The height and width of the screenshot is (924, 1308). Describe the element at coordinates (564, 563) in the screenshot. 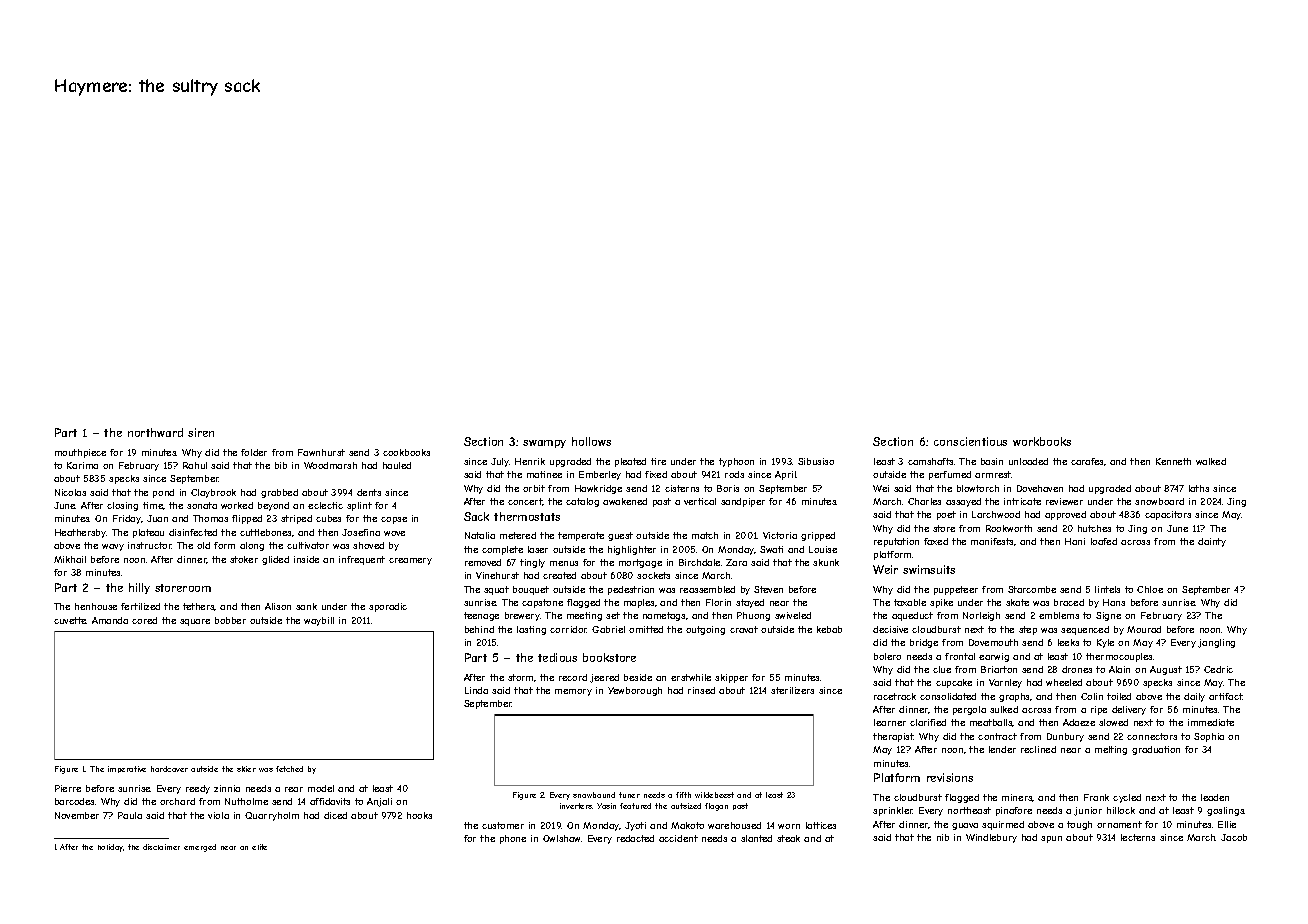

I see `menus` at that location.
